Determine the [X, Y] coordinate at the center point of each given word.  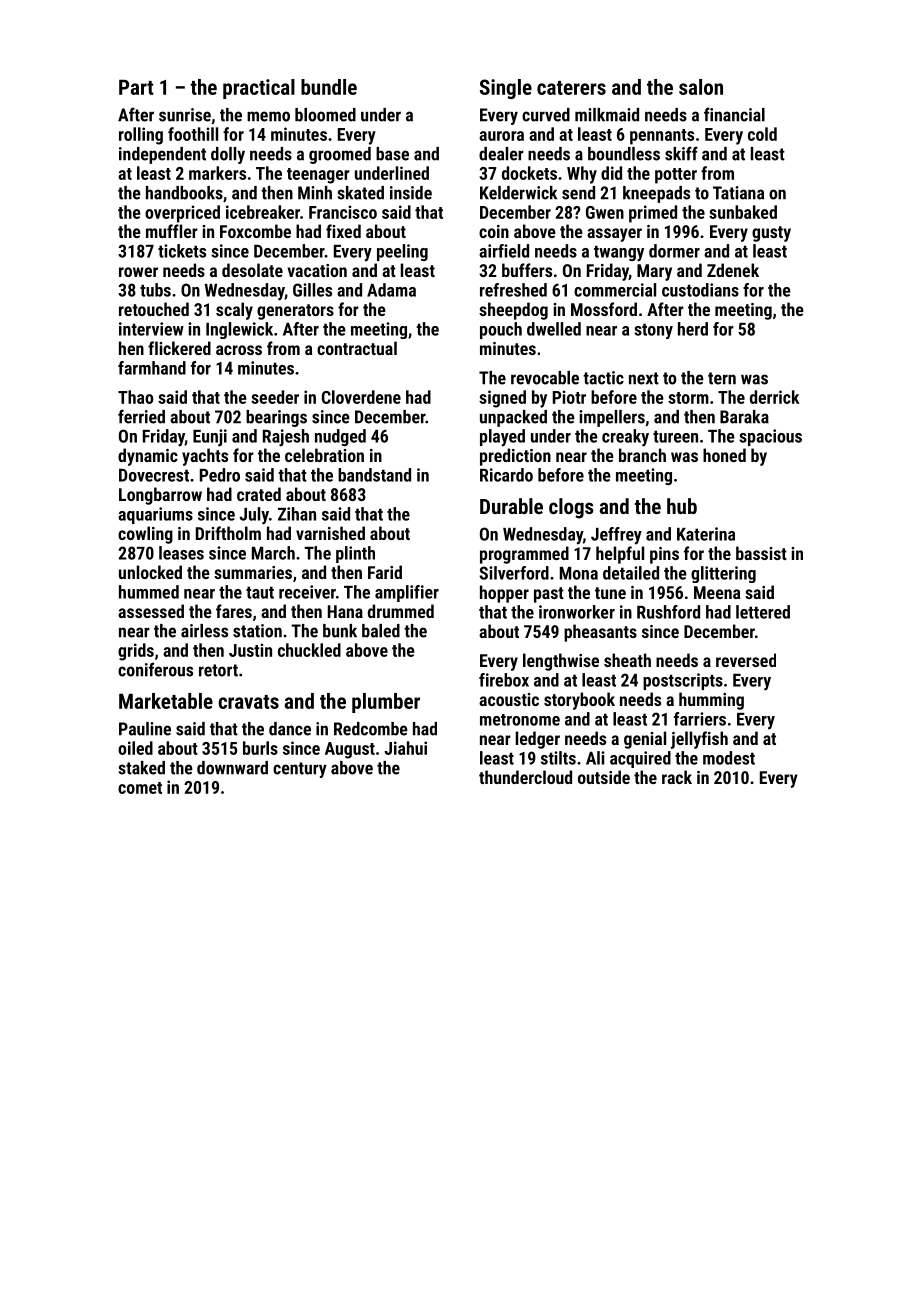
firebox [504, 680]
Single [506, 89]
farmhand [152, 368]
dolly [228, 155]
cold [762, 134]
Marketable [166, 701]
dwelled [554, 329]
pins [664, 555]
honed [724, 455]
